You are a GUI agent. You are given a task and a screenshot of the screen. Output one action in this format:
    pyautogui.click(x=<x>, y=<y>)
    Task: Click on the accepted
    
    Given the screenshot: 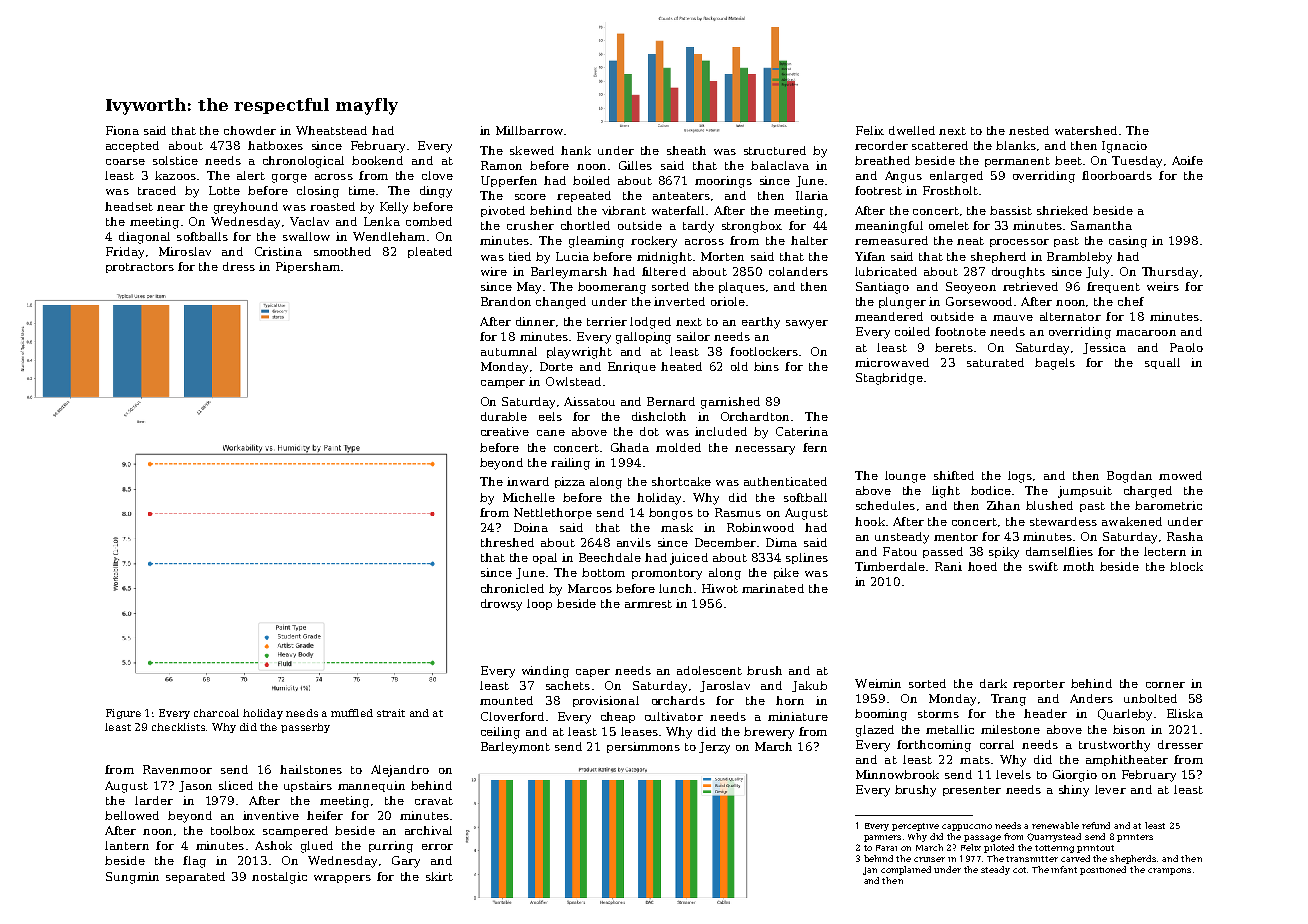 What is the action you would take?
    pyautogui.click(x=132, y=146)
